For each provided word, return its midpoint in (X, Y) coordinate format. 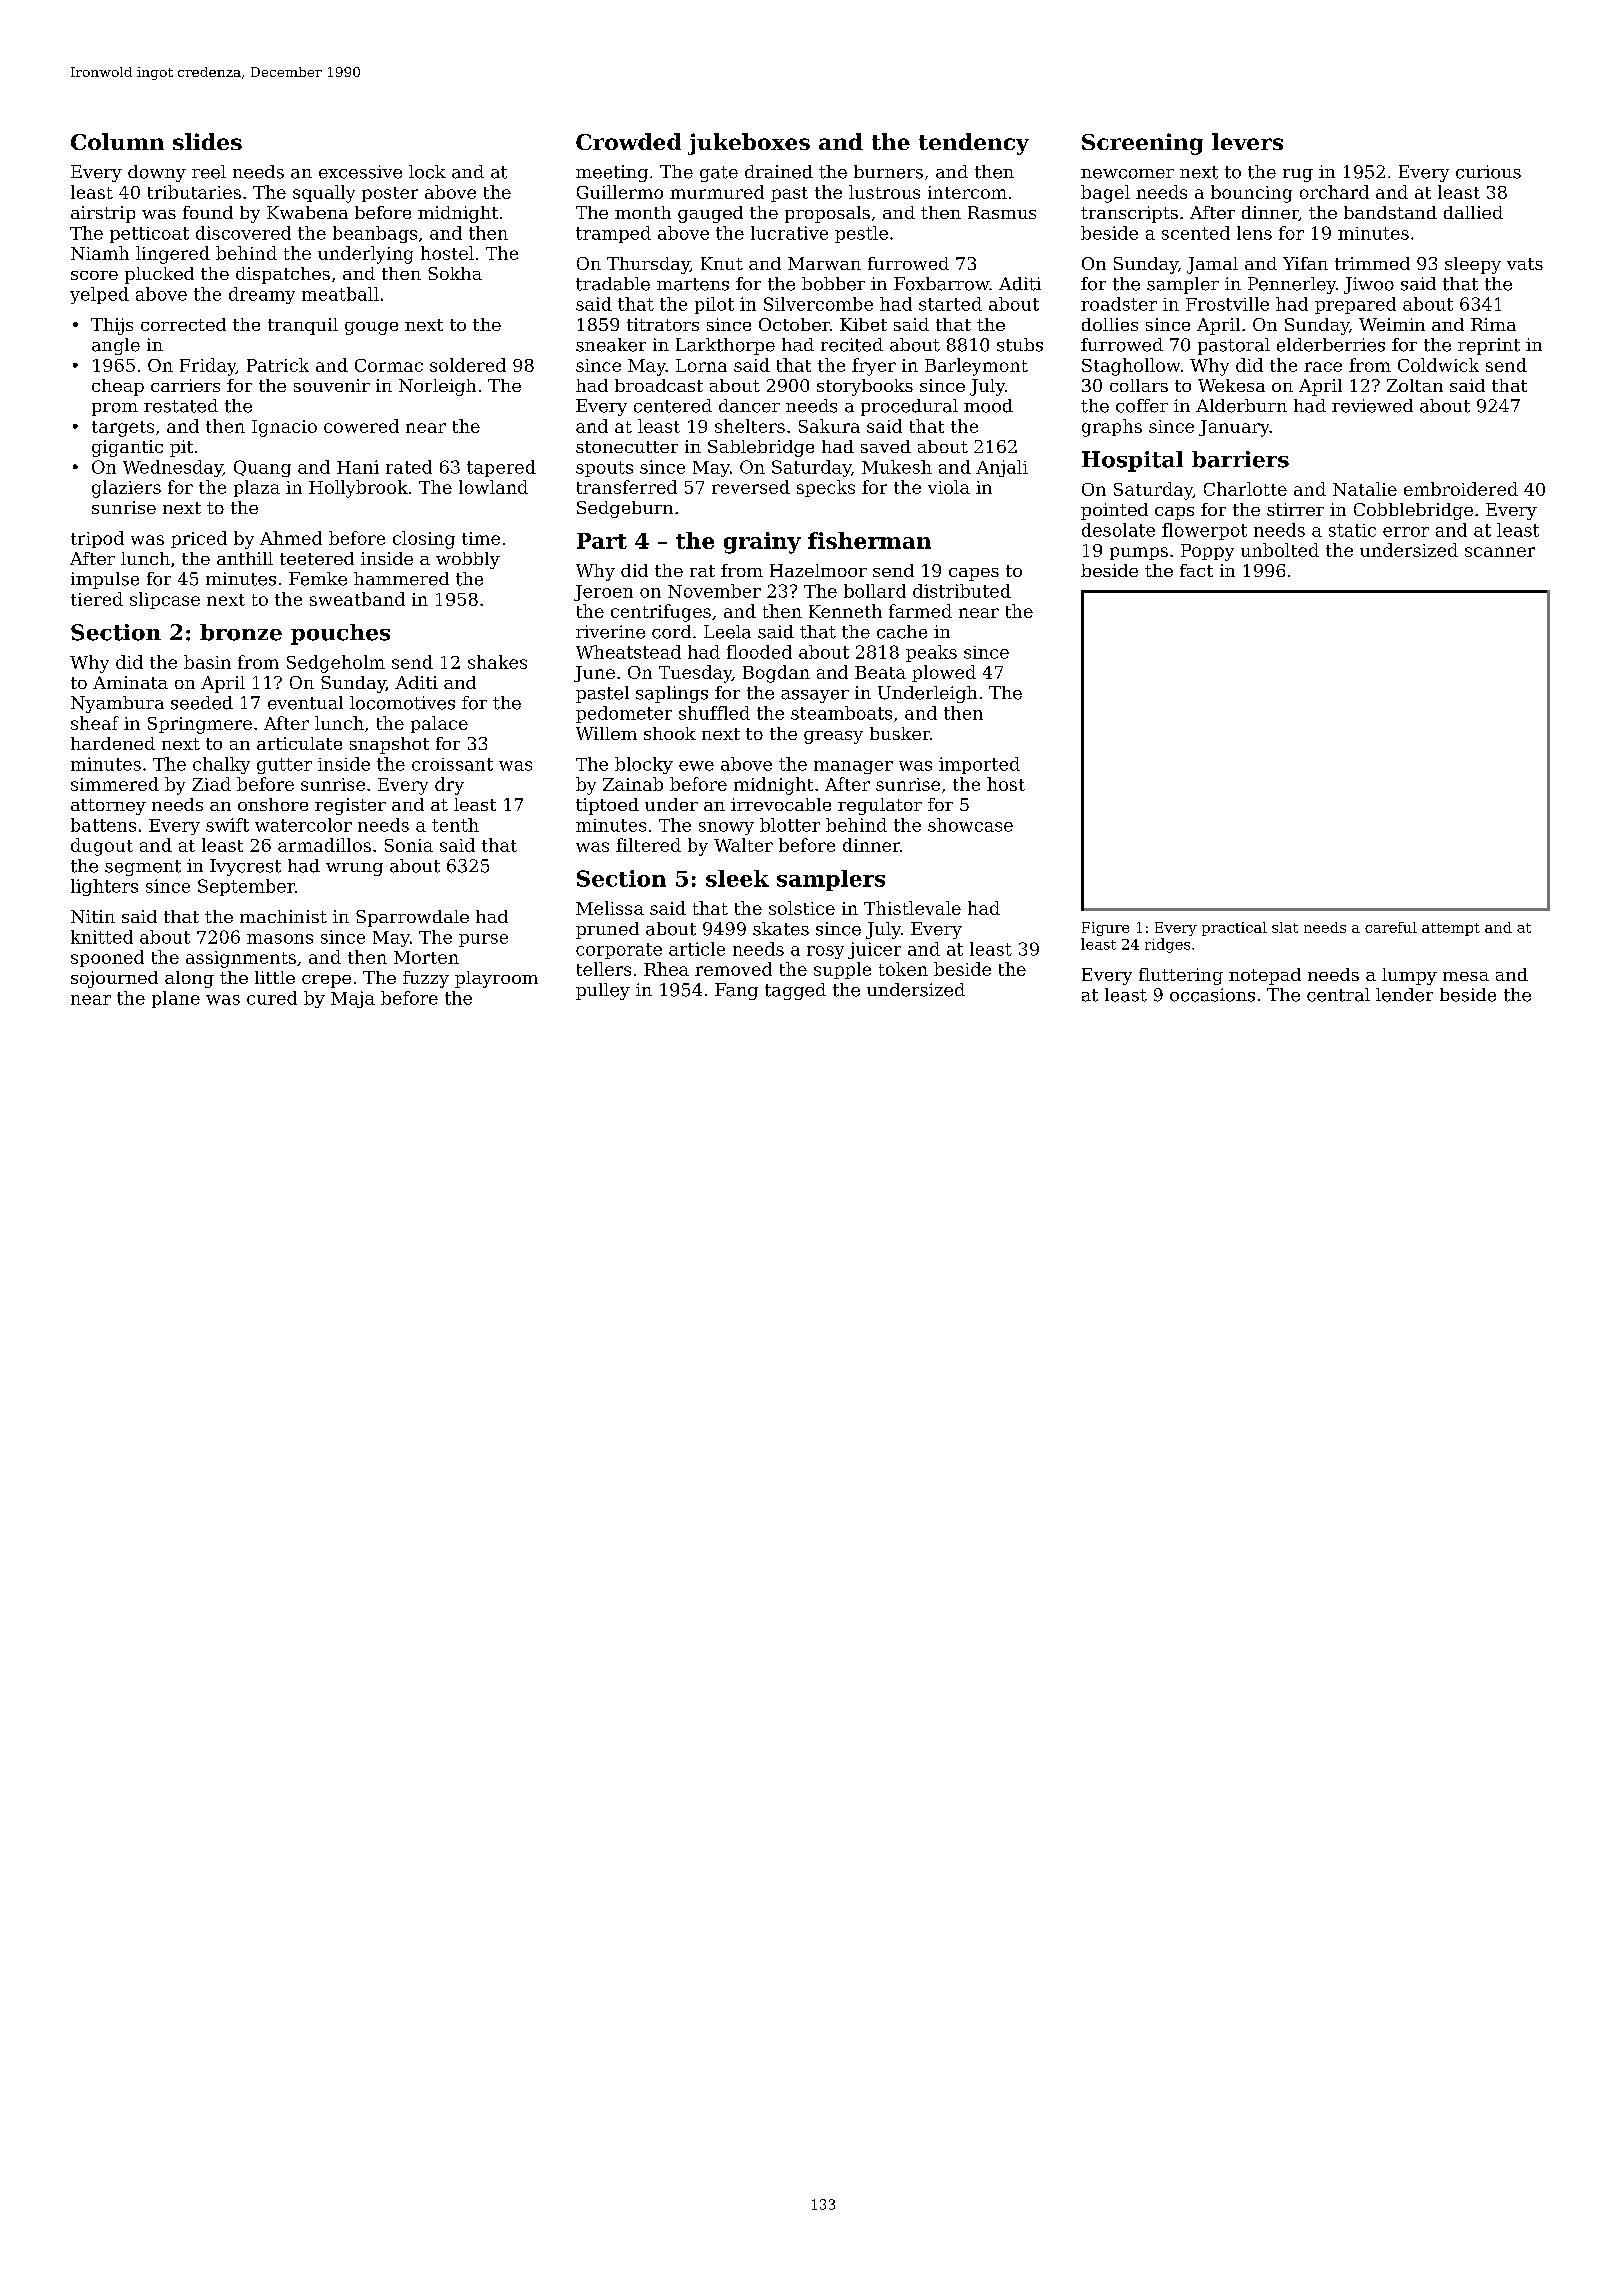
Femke (318, 579)
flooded (759, 652)
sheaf (95, 723)
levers (1247, 141)
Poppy (1207, 552)
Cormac (389, 365)
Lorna (701, 365)
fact (1196, 570)
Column (117, 141)
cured (272, 998)
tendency (974, 144)
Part (602, 541)
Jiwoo (1369, 285)
